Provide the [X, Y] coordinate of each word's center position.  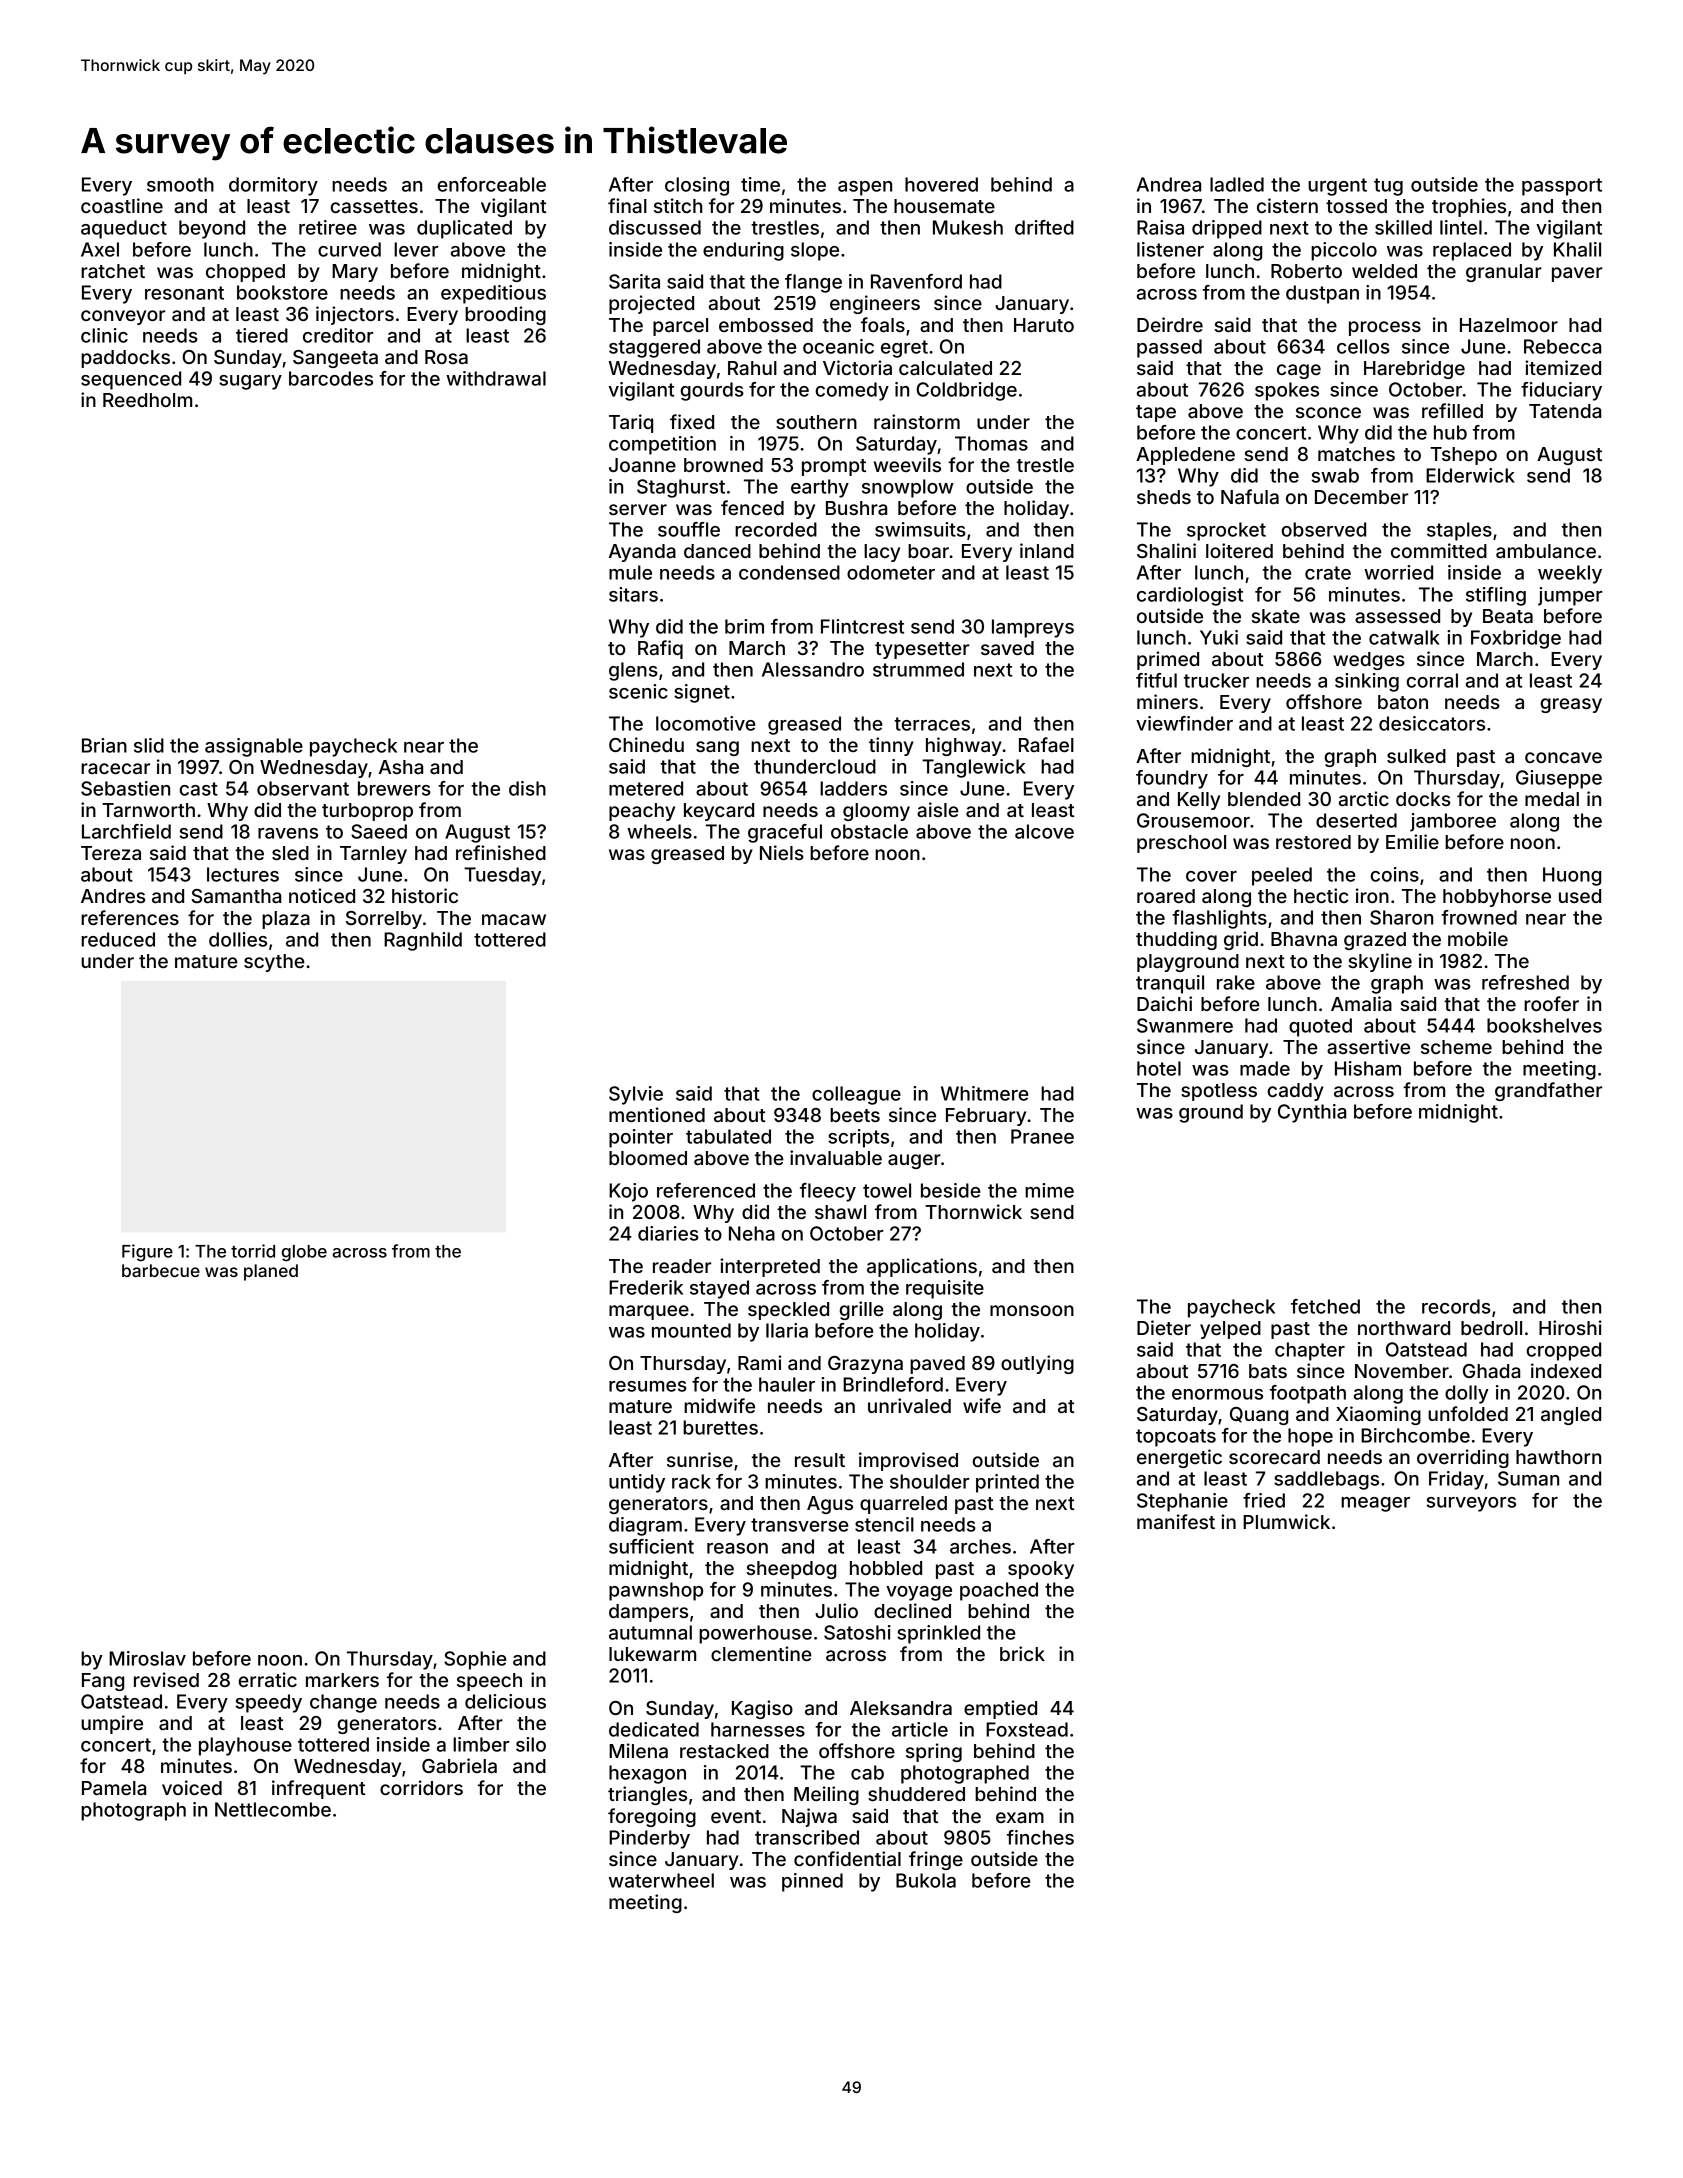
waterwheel [661, 1880]
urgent [1337, 187]
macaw [514, 919]
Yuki [1219, 637]
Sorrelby [384, 920]
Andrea [1169, 184]
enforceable [491, 184]
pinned [812, 1882]
